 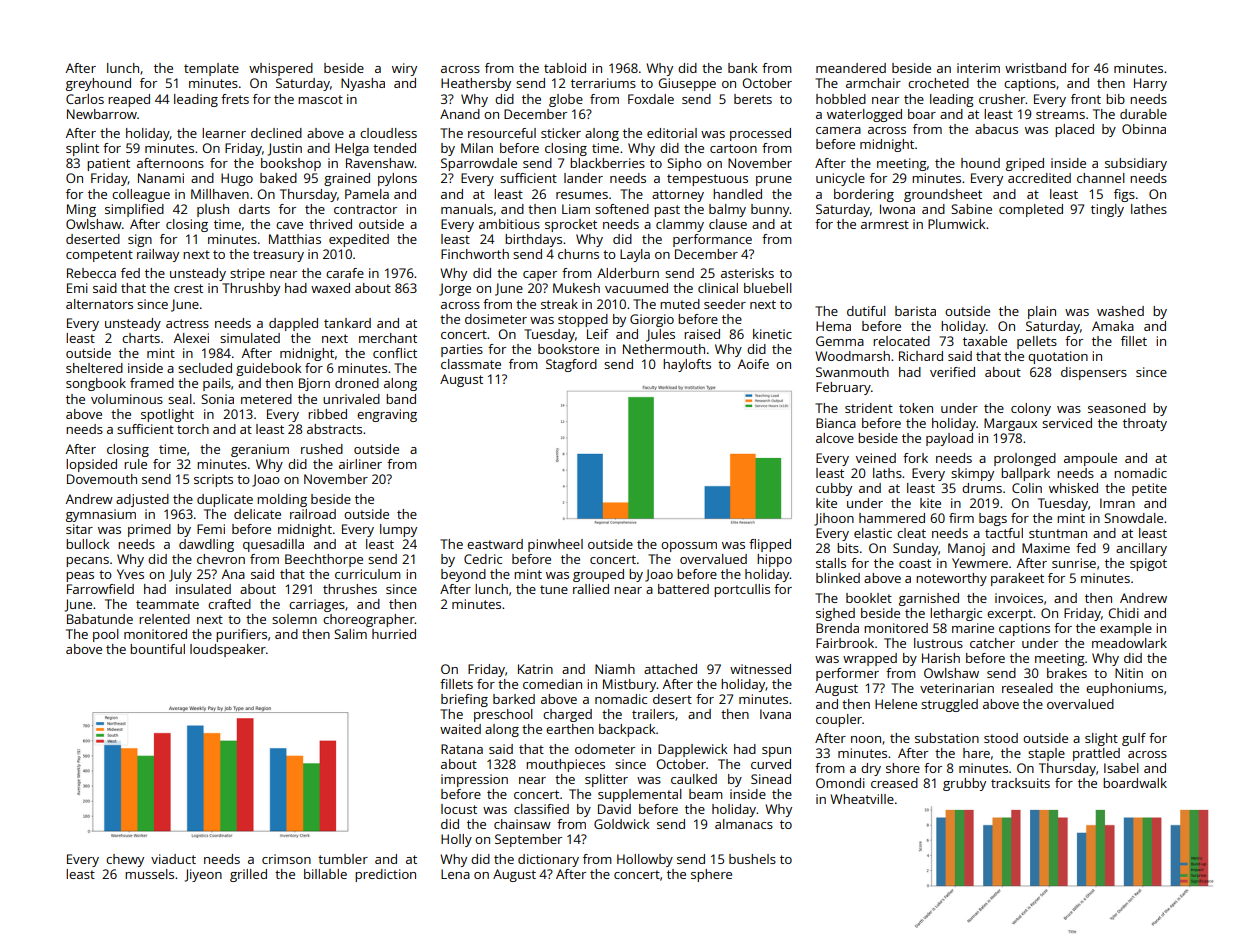 What do you see at coordinates (949, 705) in the screenshot?
I see `struggled` at bounding box center [949, 705].
